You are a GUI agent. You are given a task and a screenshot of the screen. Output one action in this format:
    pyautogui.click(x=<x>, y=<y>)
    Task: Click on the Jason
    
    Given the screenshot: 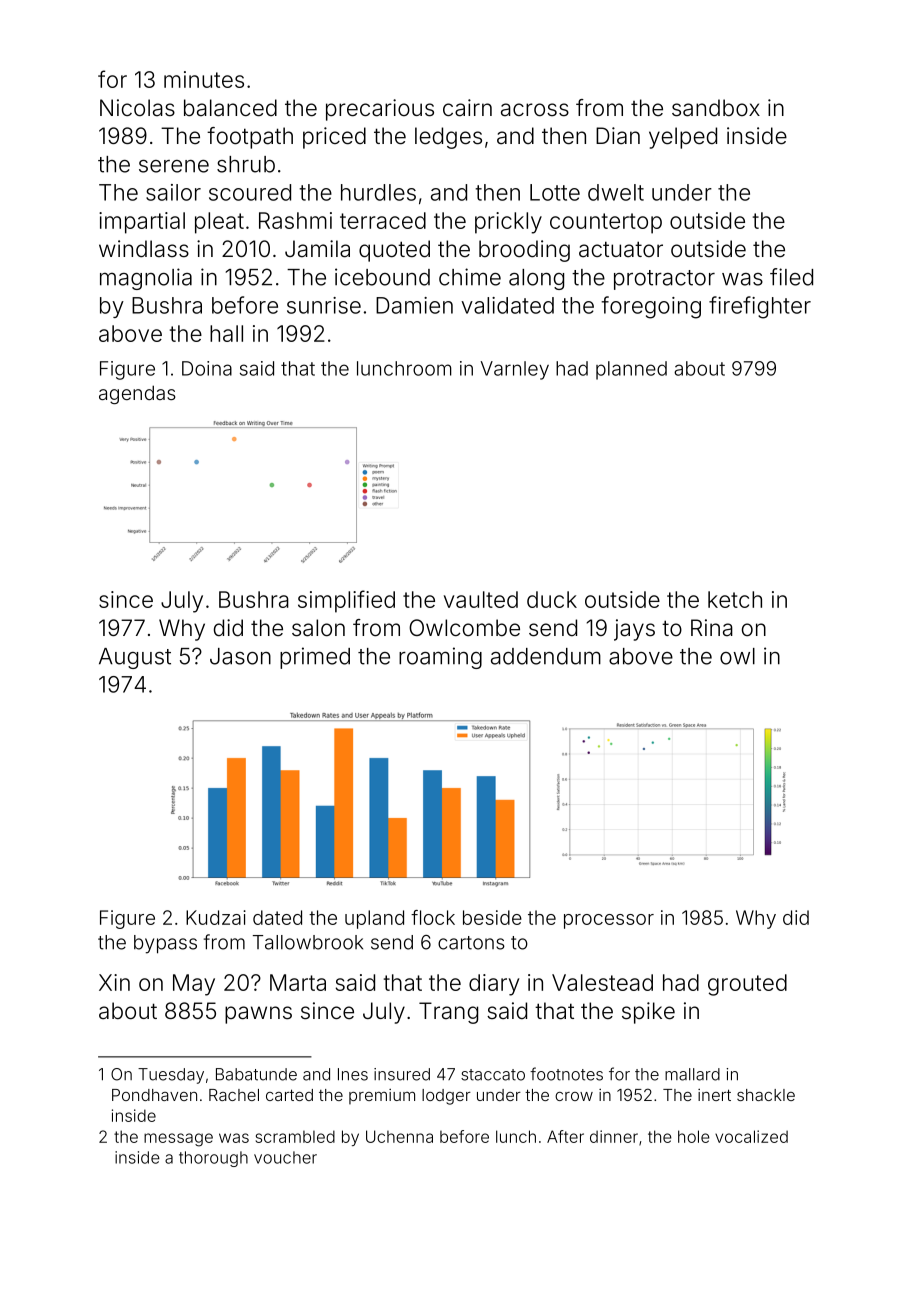 What is the action you would take?
    pyautogui.click(x=240, y=656)
